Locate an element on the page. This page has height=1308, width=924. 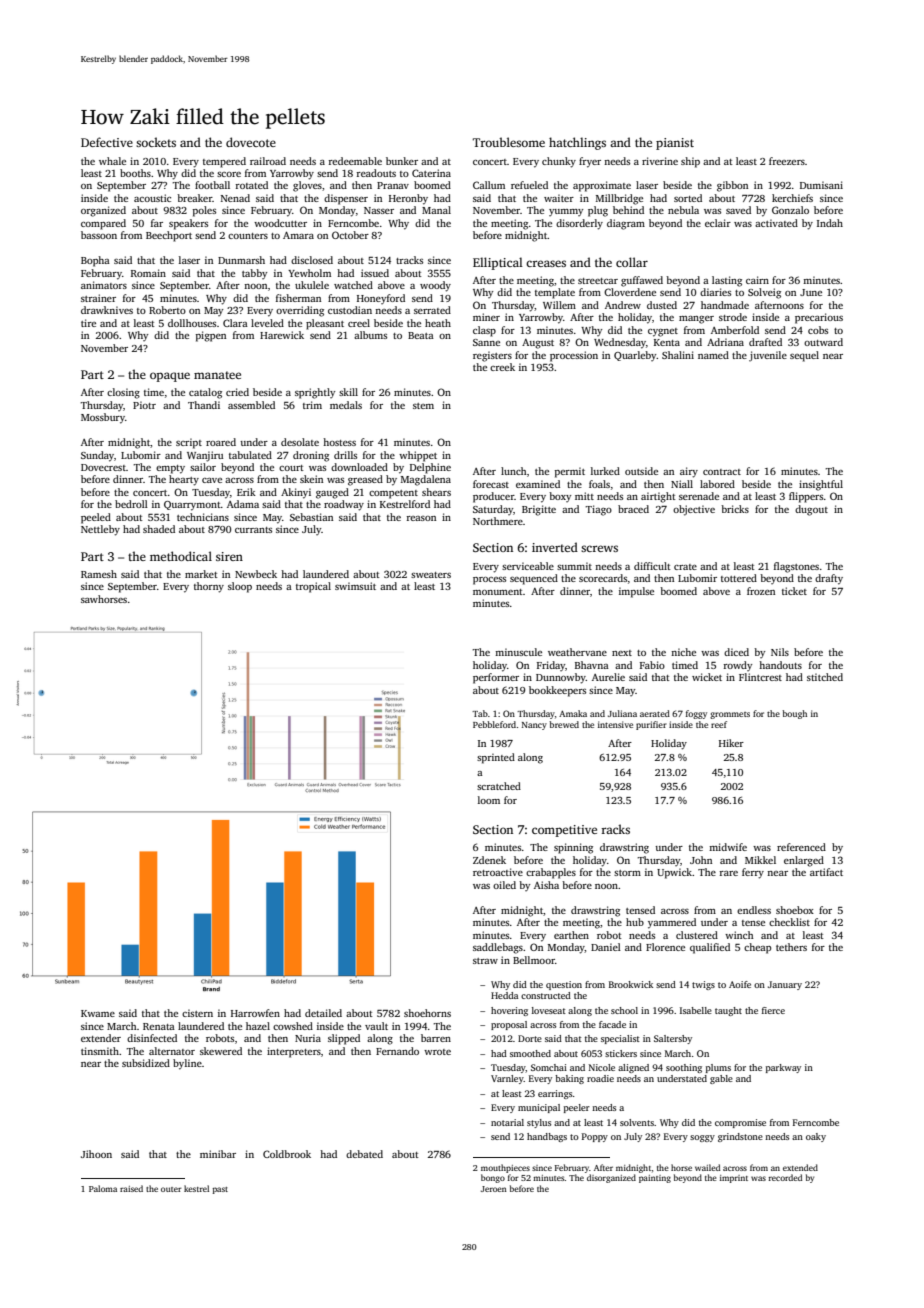
cobs is located at coordinates (818, 330).
